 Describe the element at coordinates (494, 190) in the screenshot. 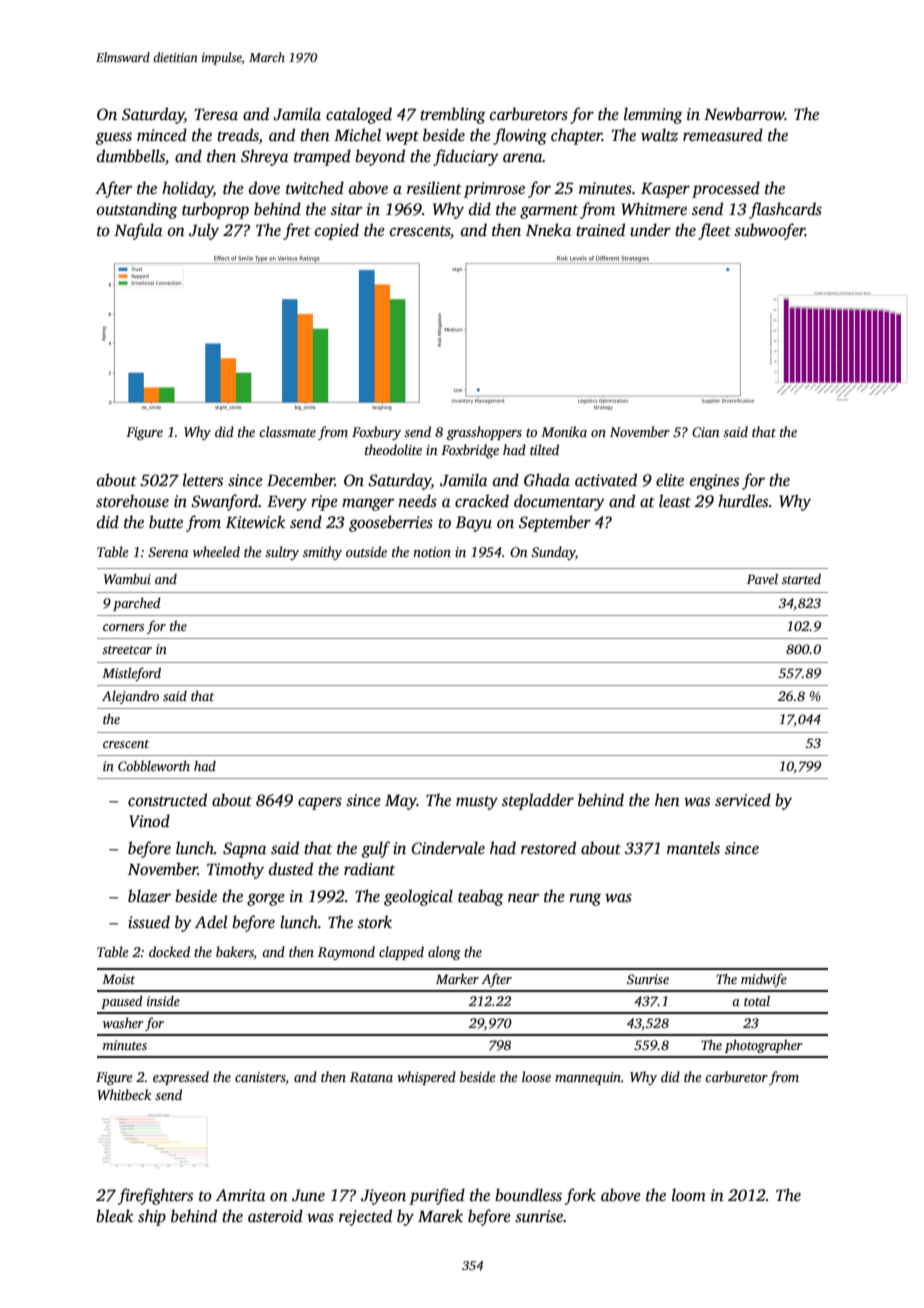

I see `primrose` at that location.
